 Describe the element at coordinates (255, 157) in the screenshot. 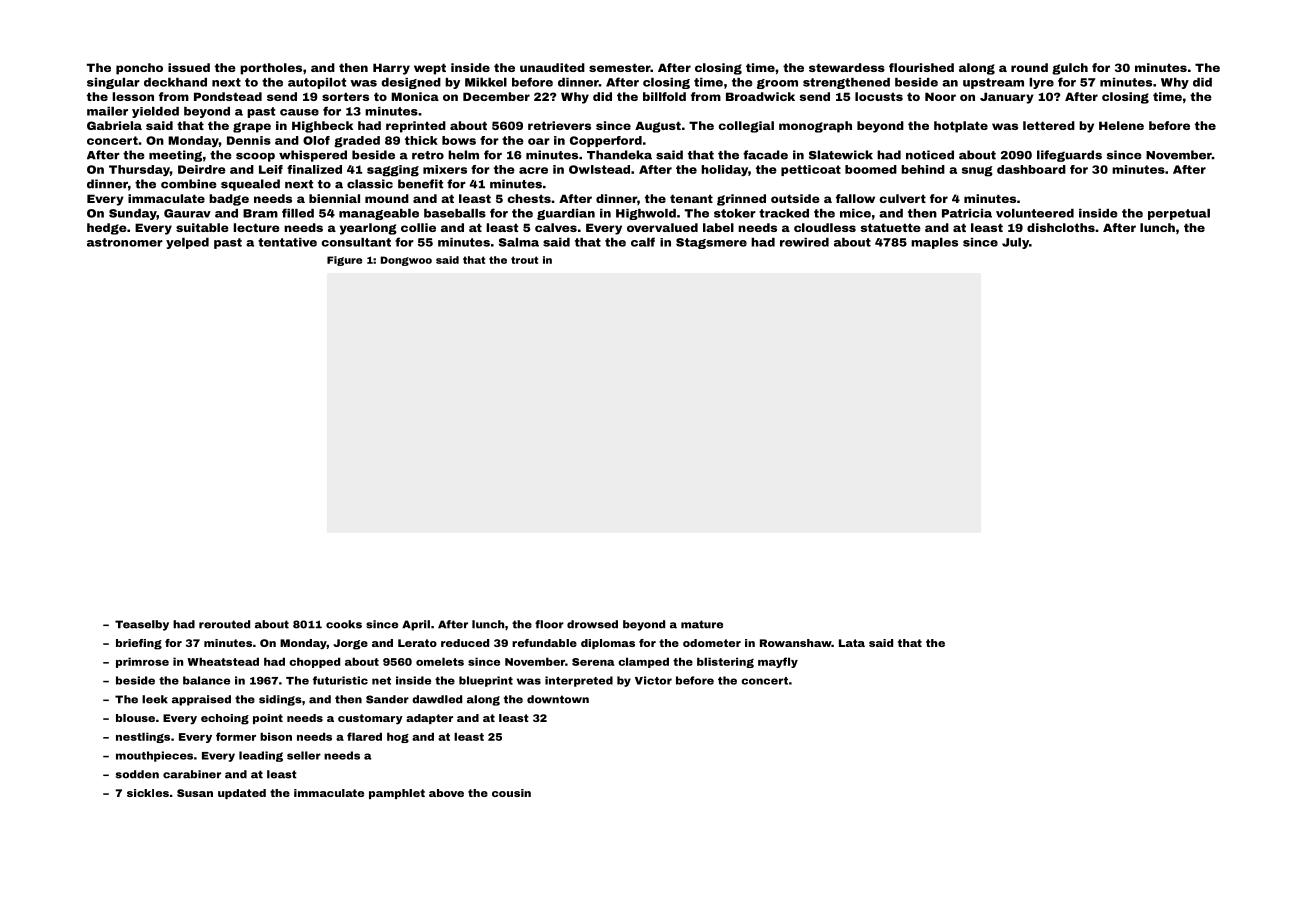

I see `scoop` at that location.
